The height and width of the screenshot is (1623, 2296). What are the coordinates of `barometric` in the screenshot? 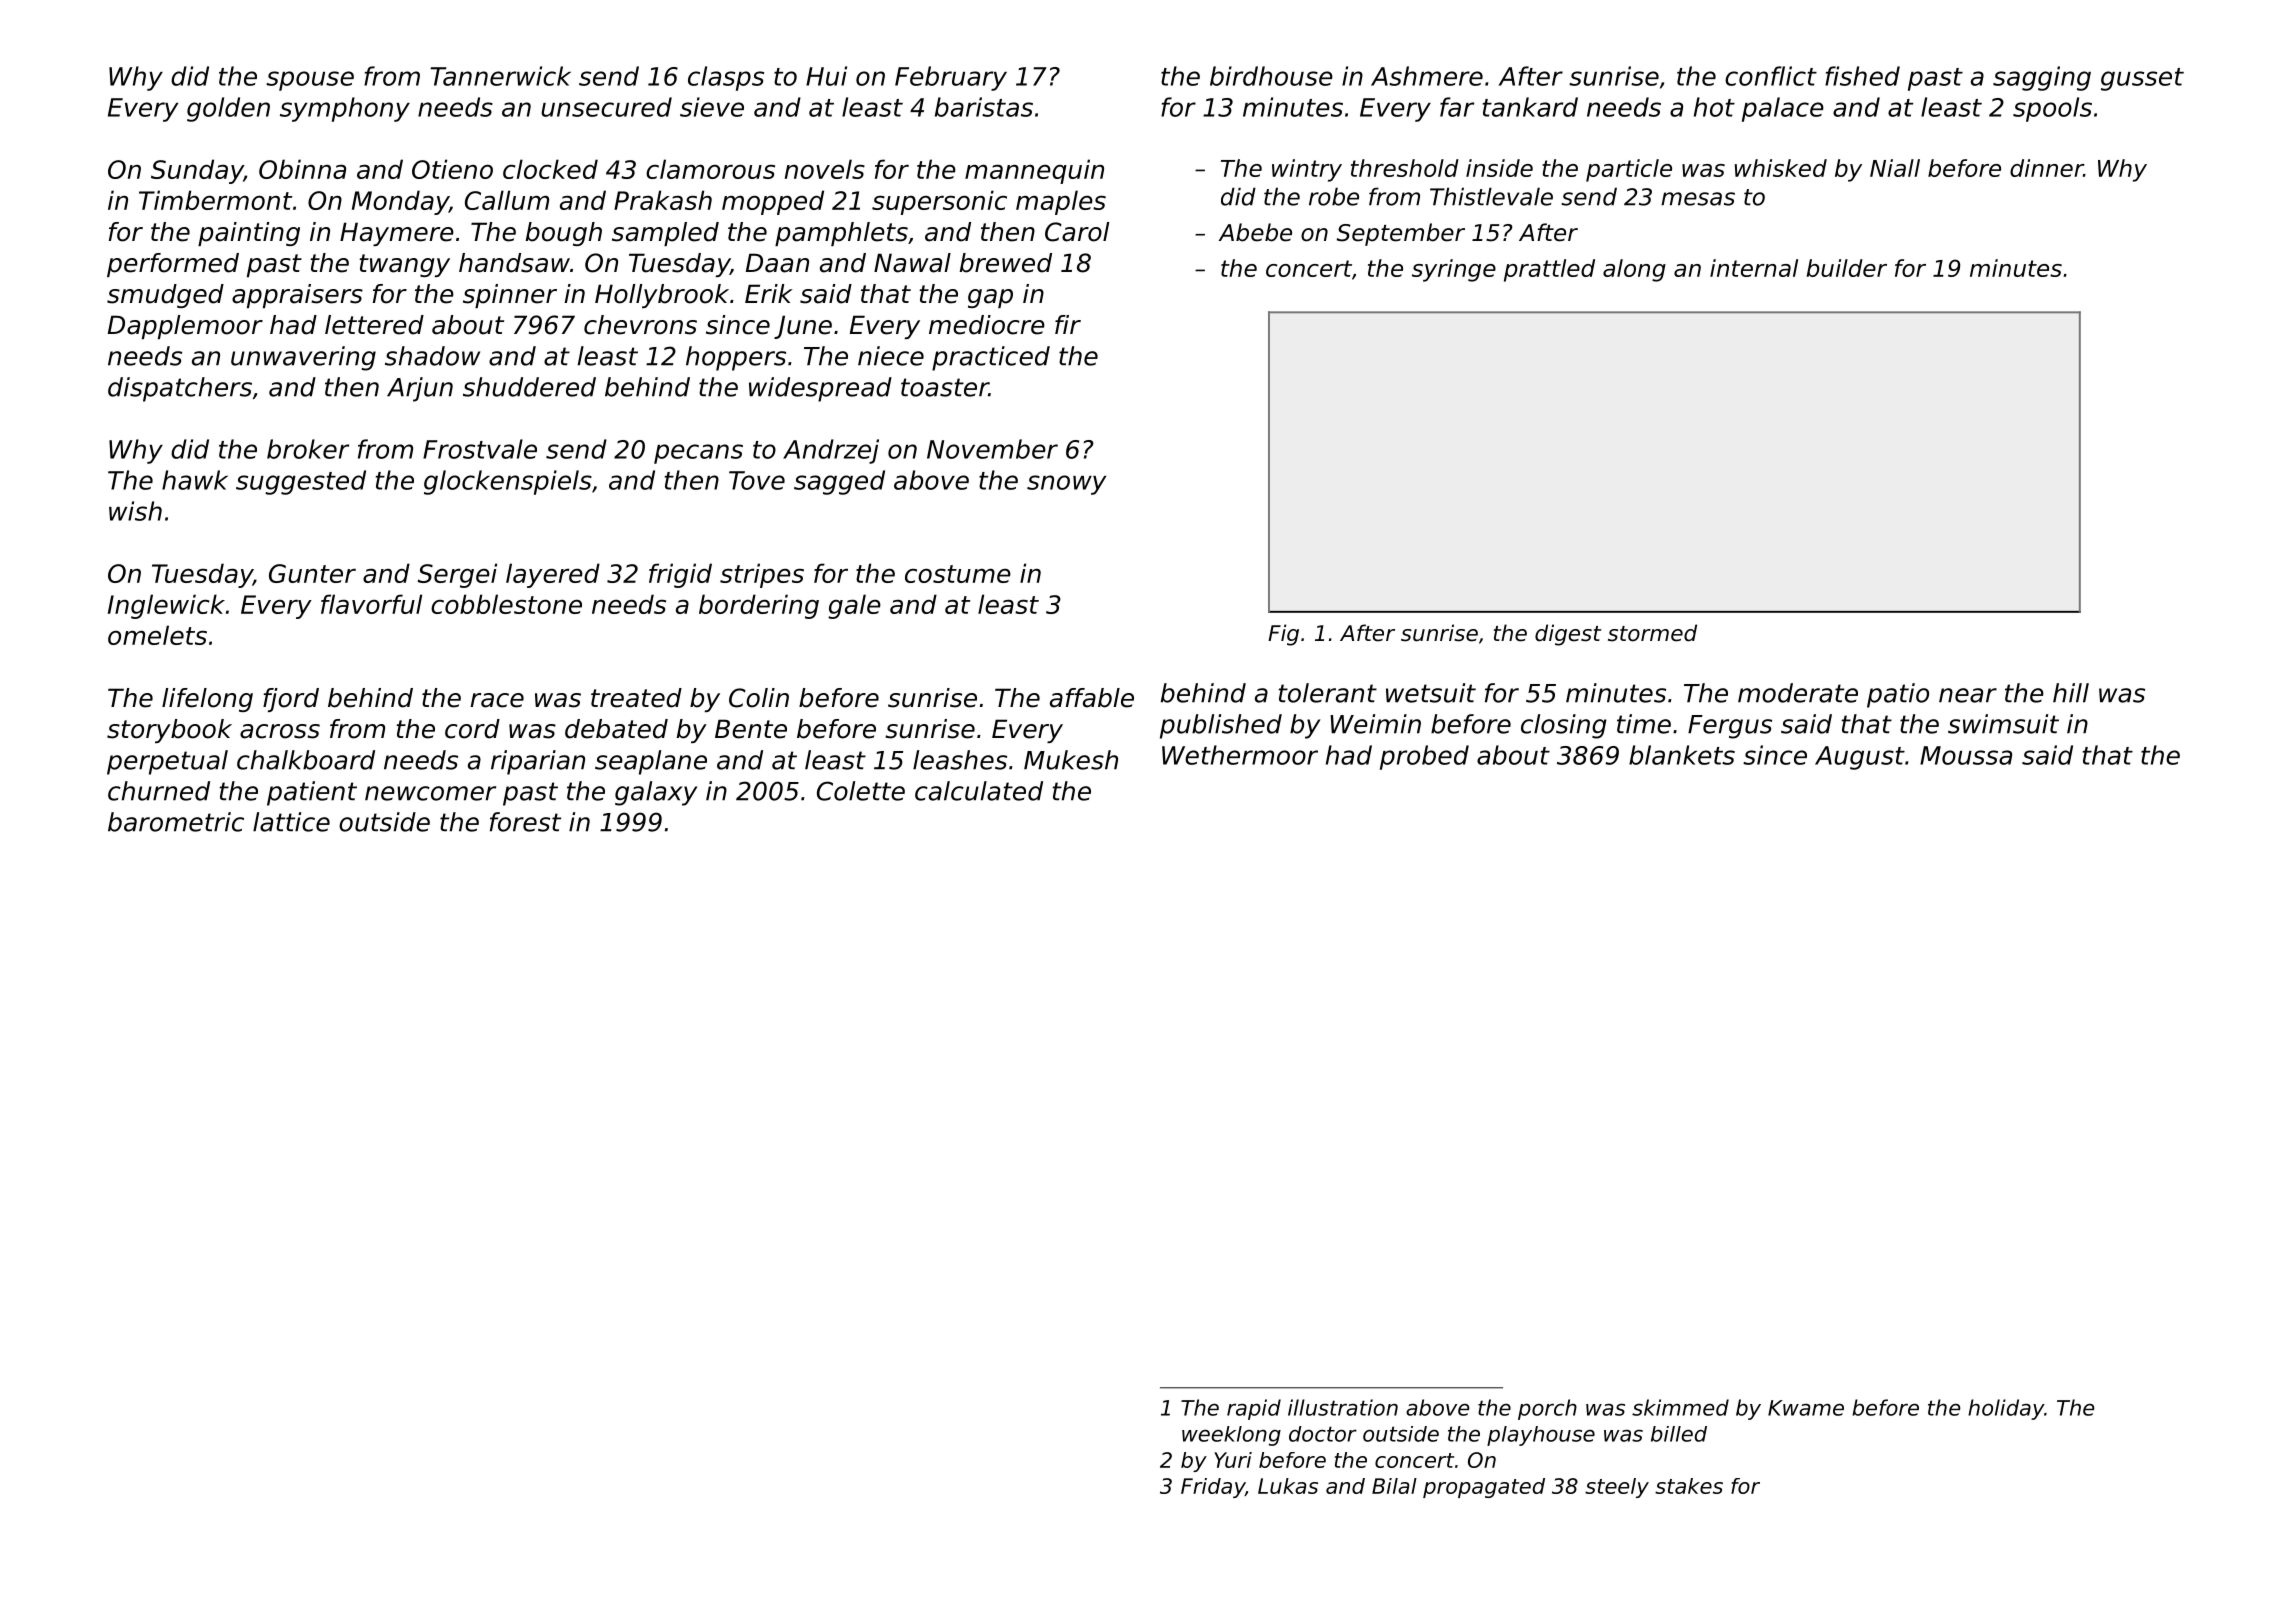 It's located at (176, 822).
